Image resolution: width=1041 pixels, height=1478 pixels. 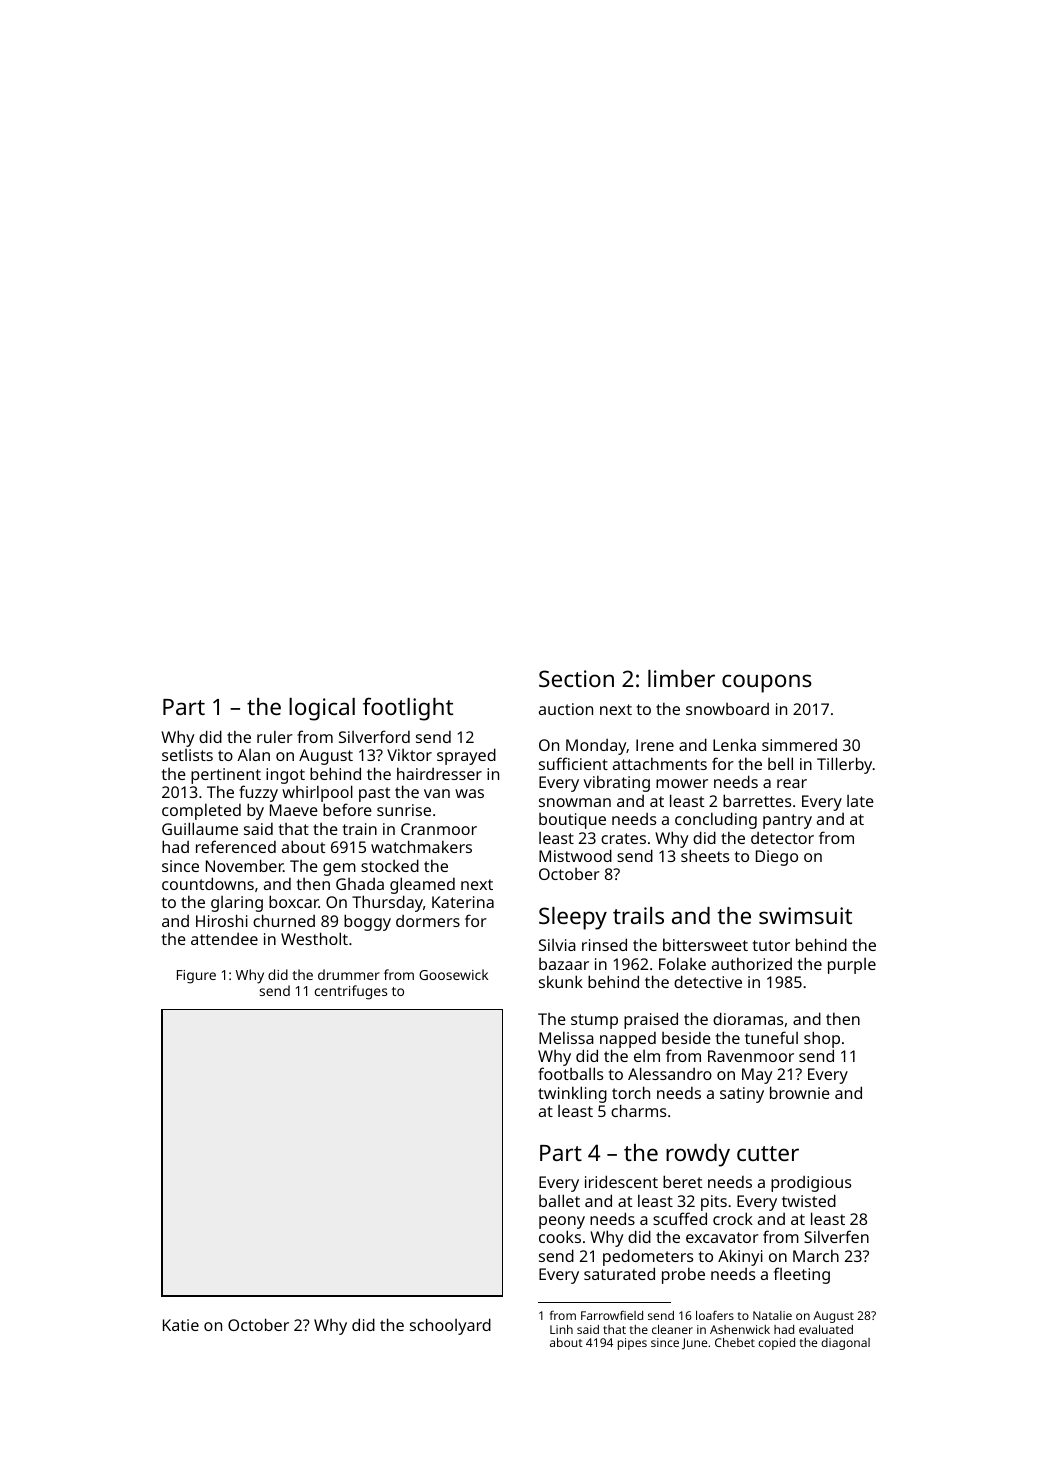 What do you see at coordinates (450, 1326) in the screenshot?
I see `schoolyard` at bounding box center [450, 1326].
